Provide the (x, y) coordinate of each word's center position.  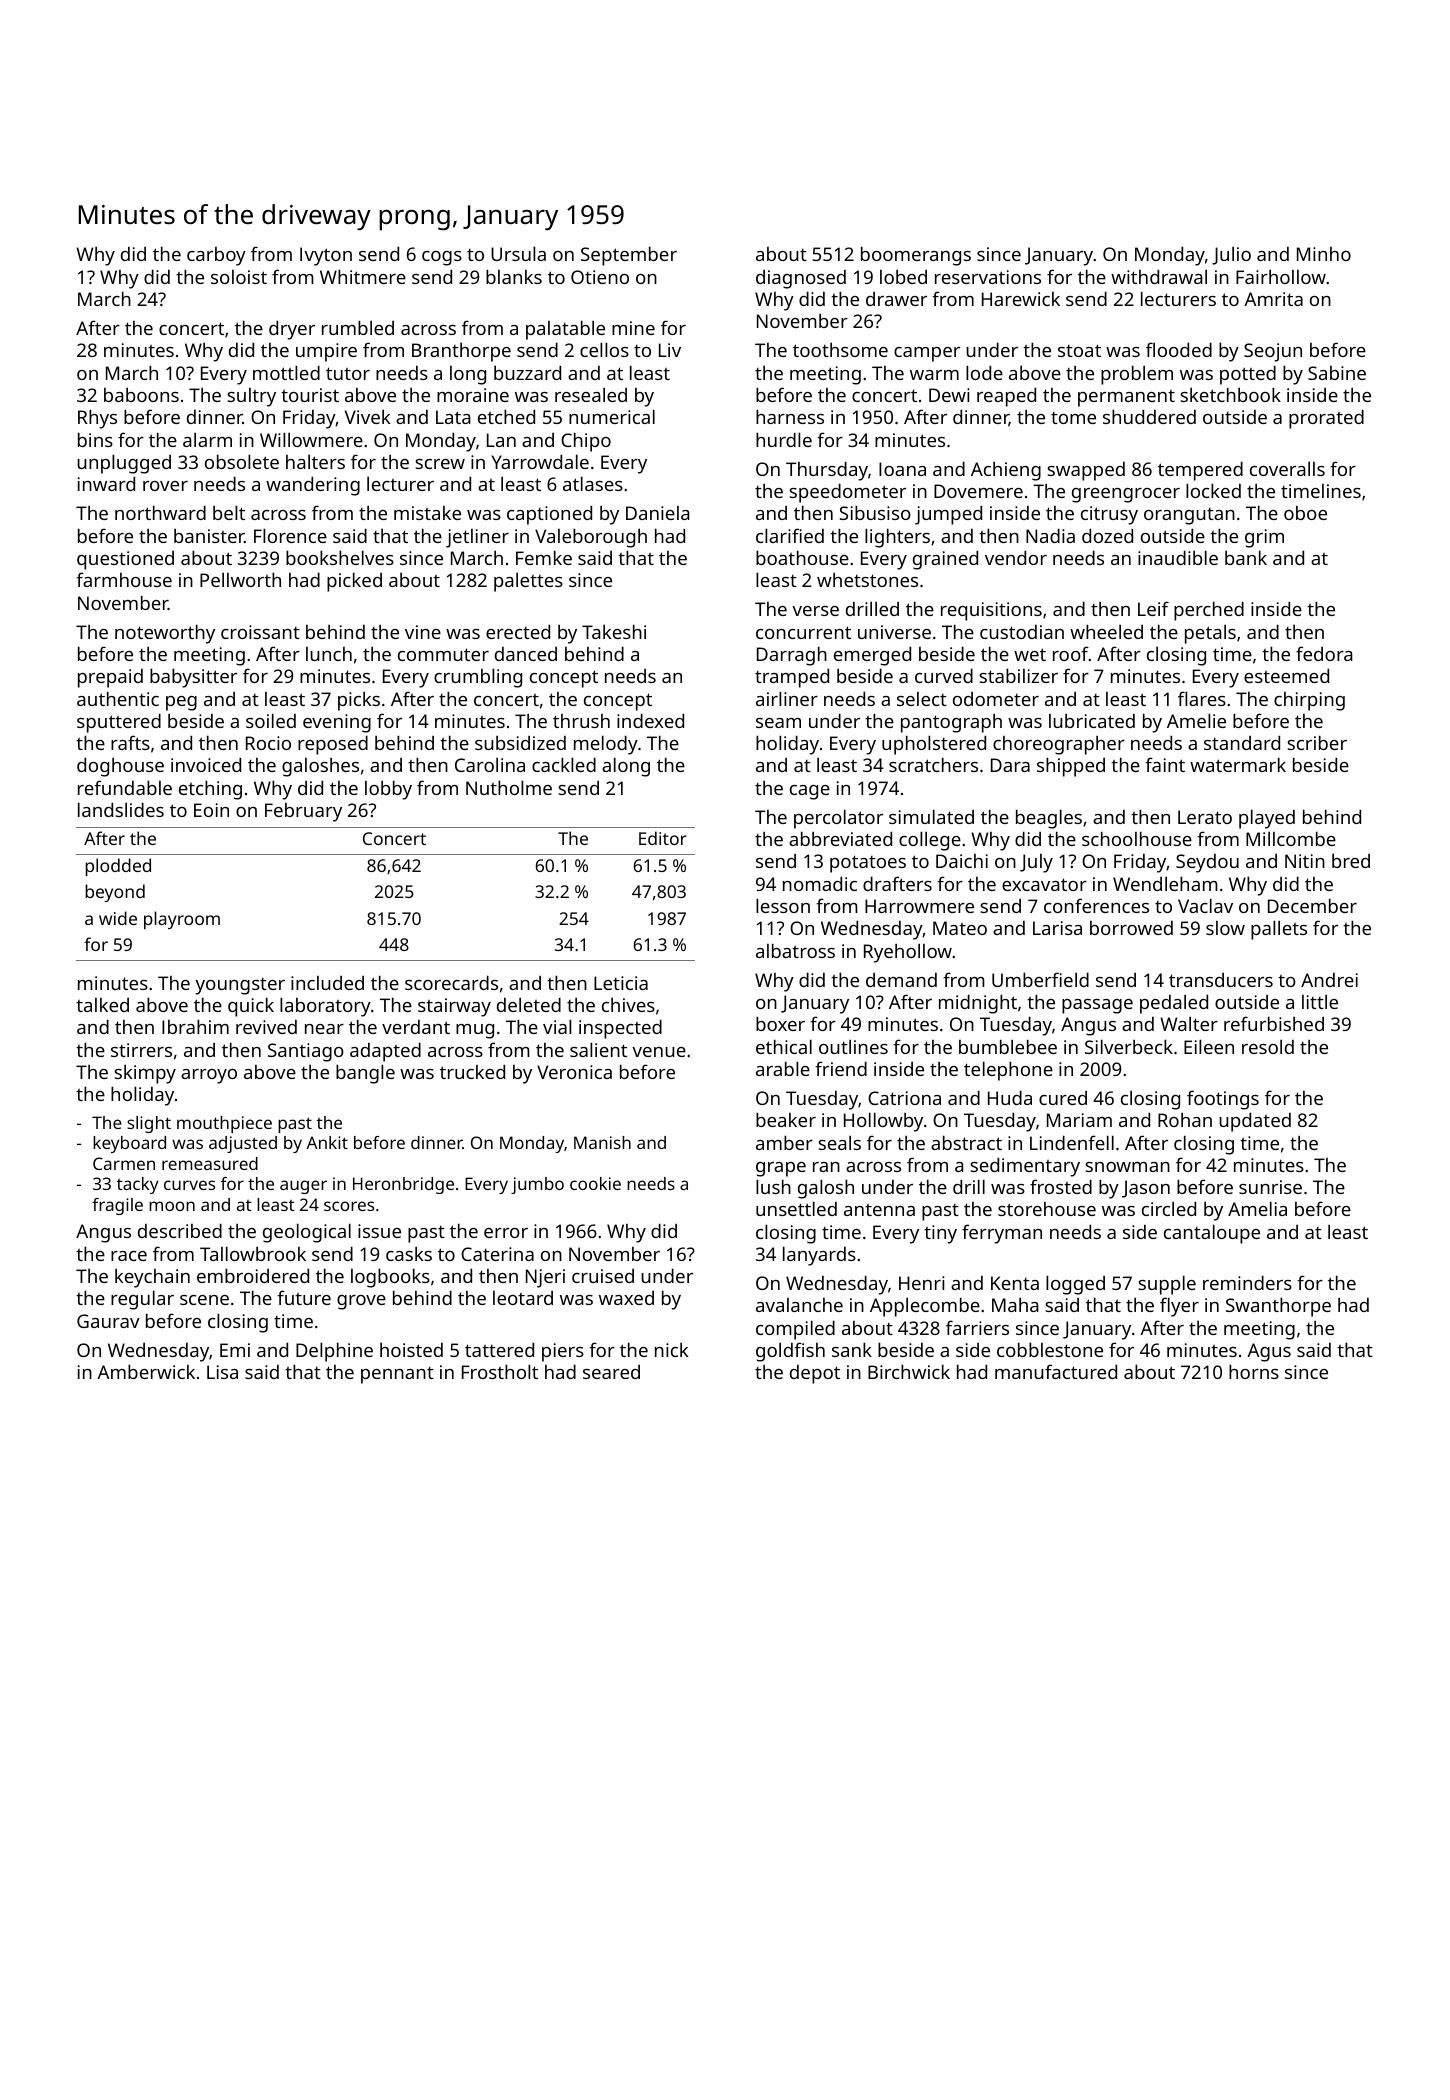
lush (773, 1186)
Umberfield (1040, 979)
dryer (292, 330)
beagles (1049, 819)
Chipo (586, 442)
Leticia (621, 983)
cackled (564, 764)
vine (423, 632)
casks (409, 1254)
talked (102, 1005)
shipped (1071, 767)
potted (1248, 375)
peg (181, 703)
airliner (787, 698)
